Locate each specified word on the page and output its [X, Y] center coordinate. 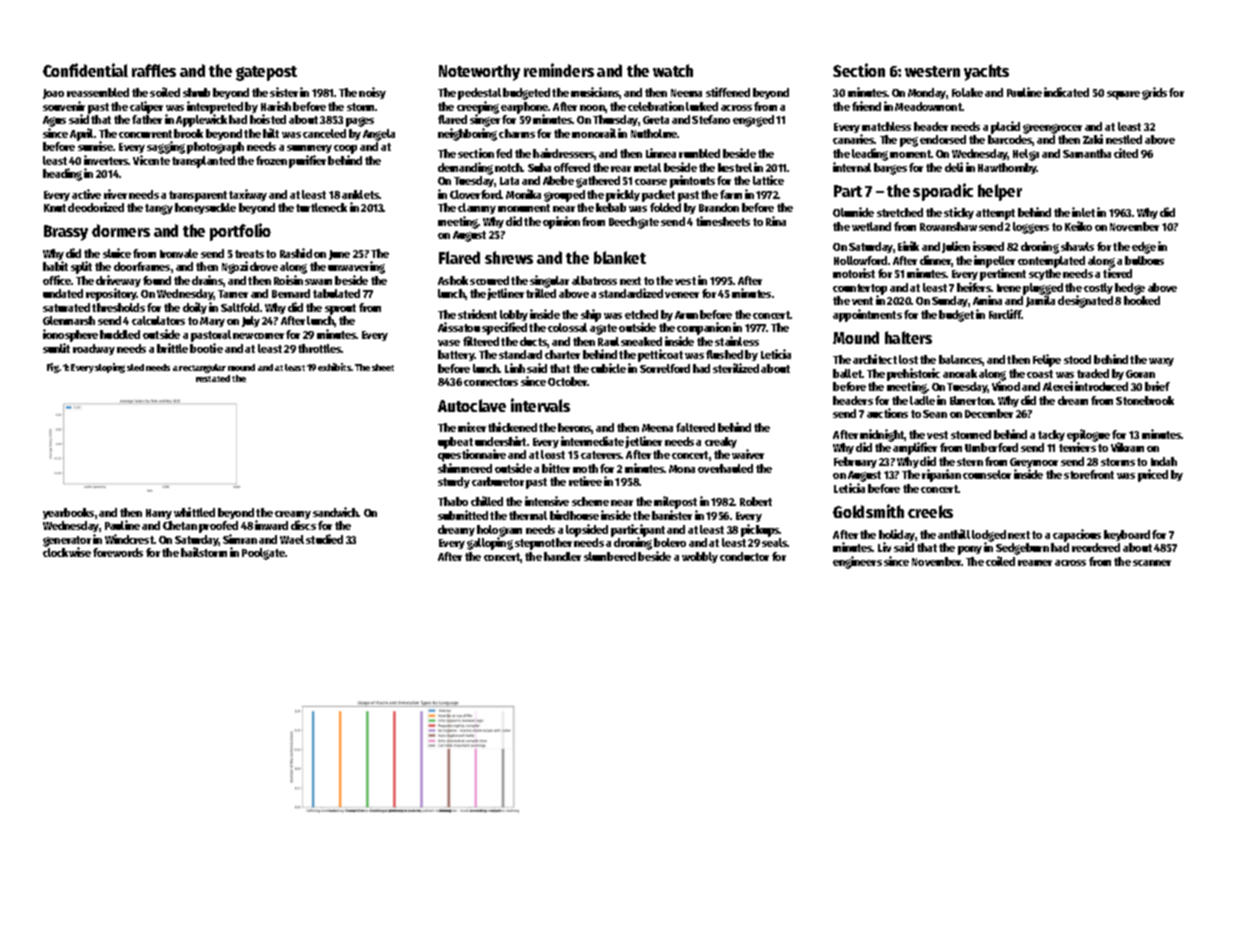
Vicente [151, 160]
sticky [959, 213]
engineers [857, 562]
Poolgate [263, 554]
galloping [490, 543]
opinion [561, 222]
